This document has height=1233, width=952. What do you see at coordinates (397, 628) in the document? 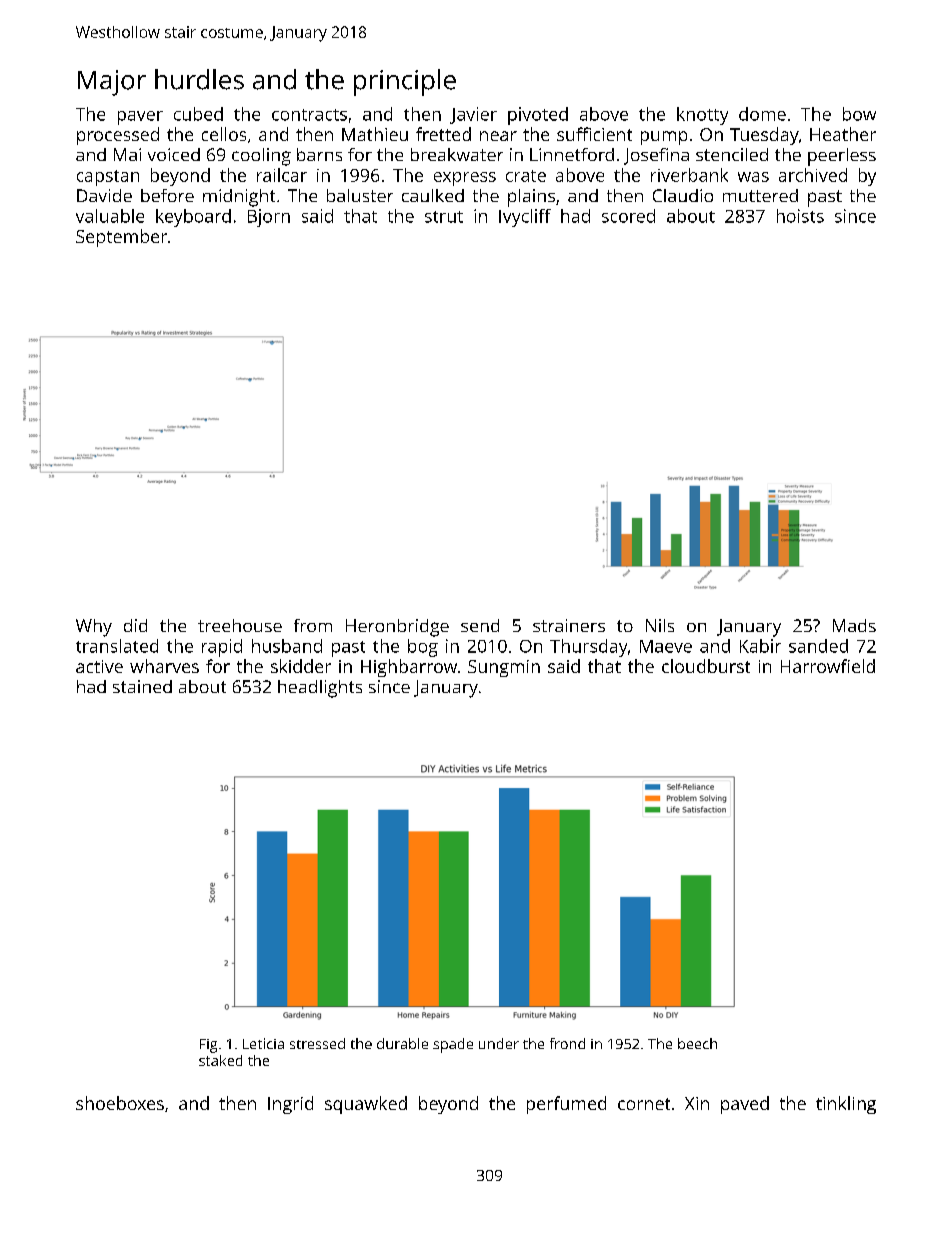
I see `Heronbridge` at bounding box center [397, 628].
